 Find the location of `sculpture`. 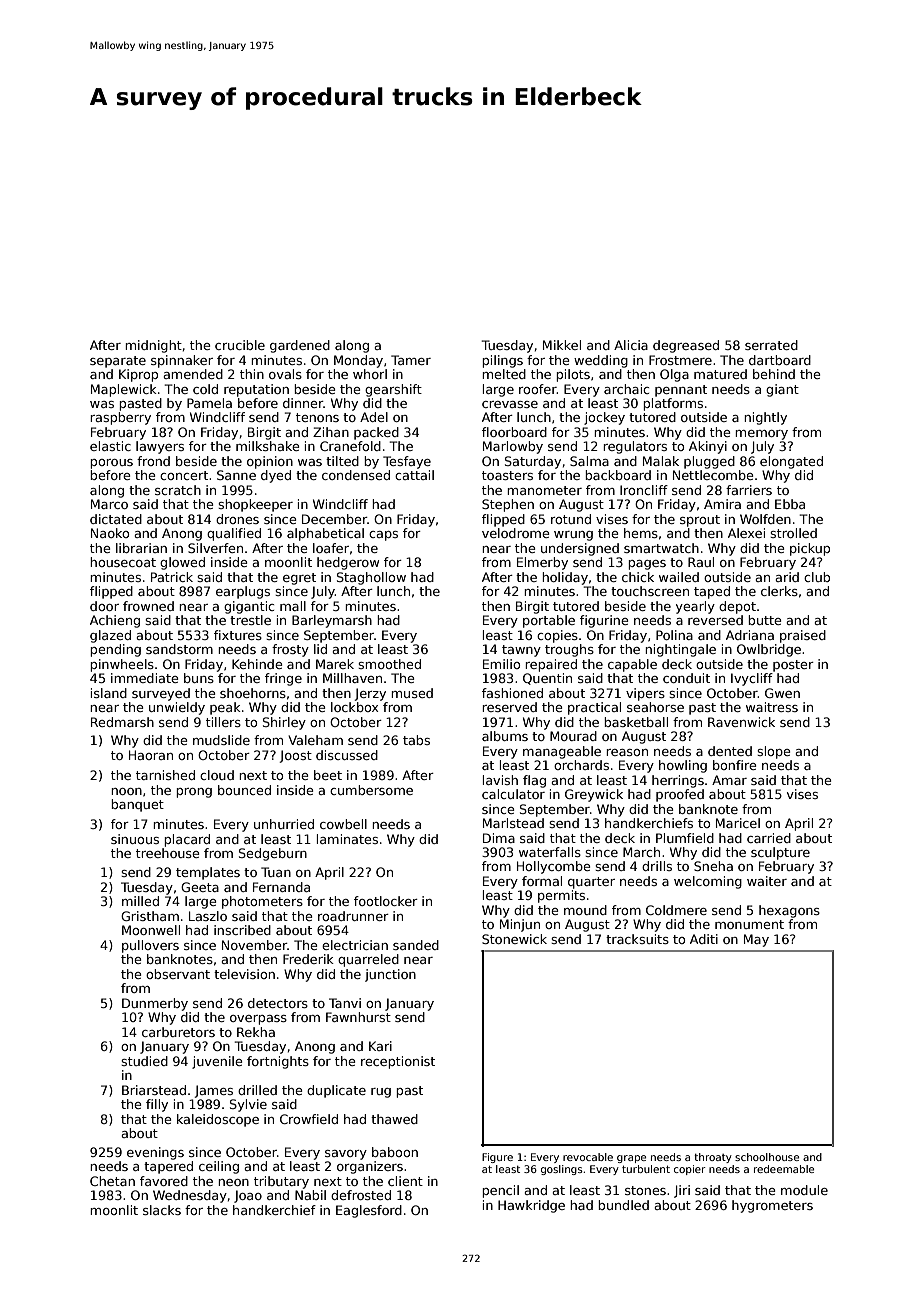

sculpture is located at coordinates (780, 853).
